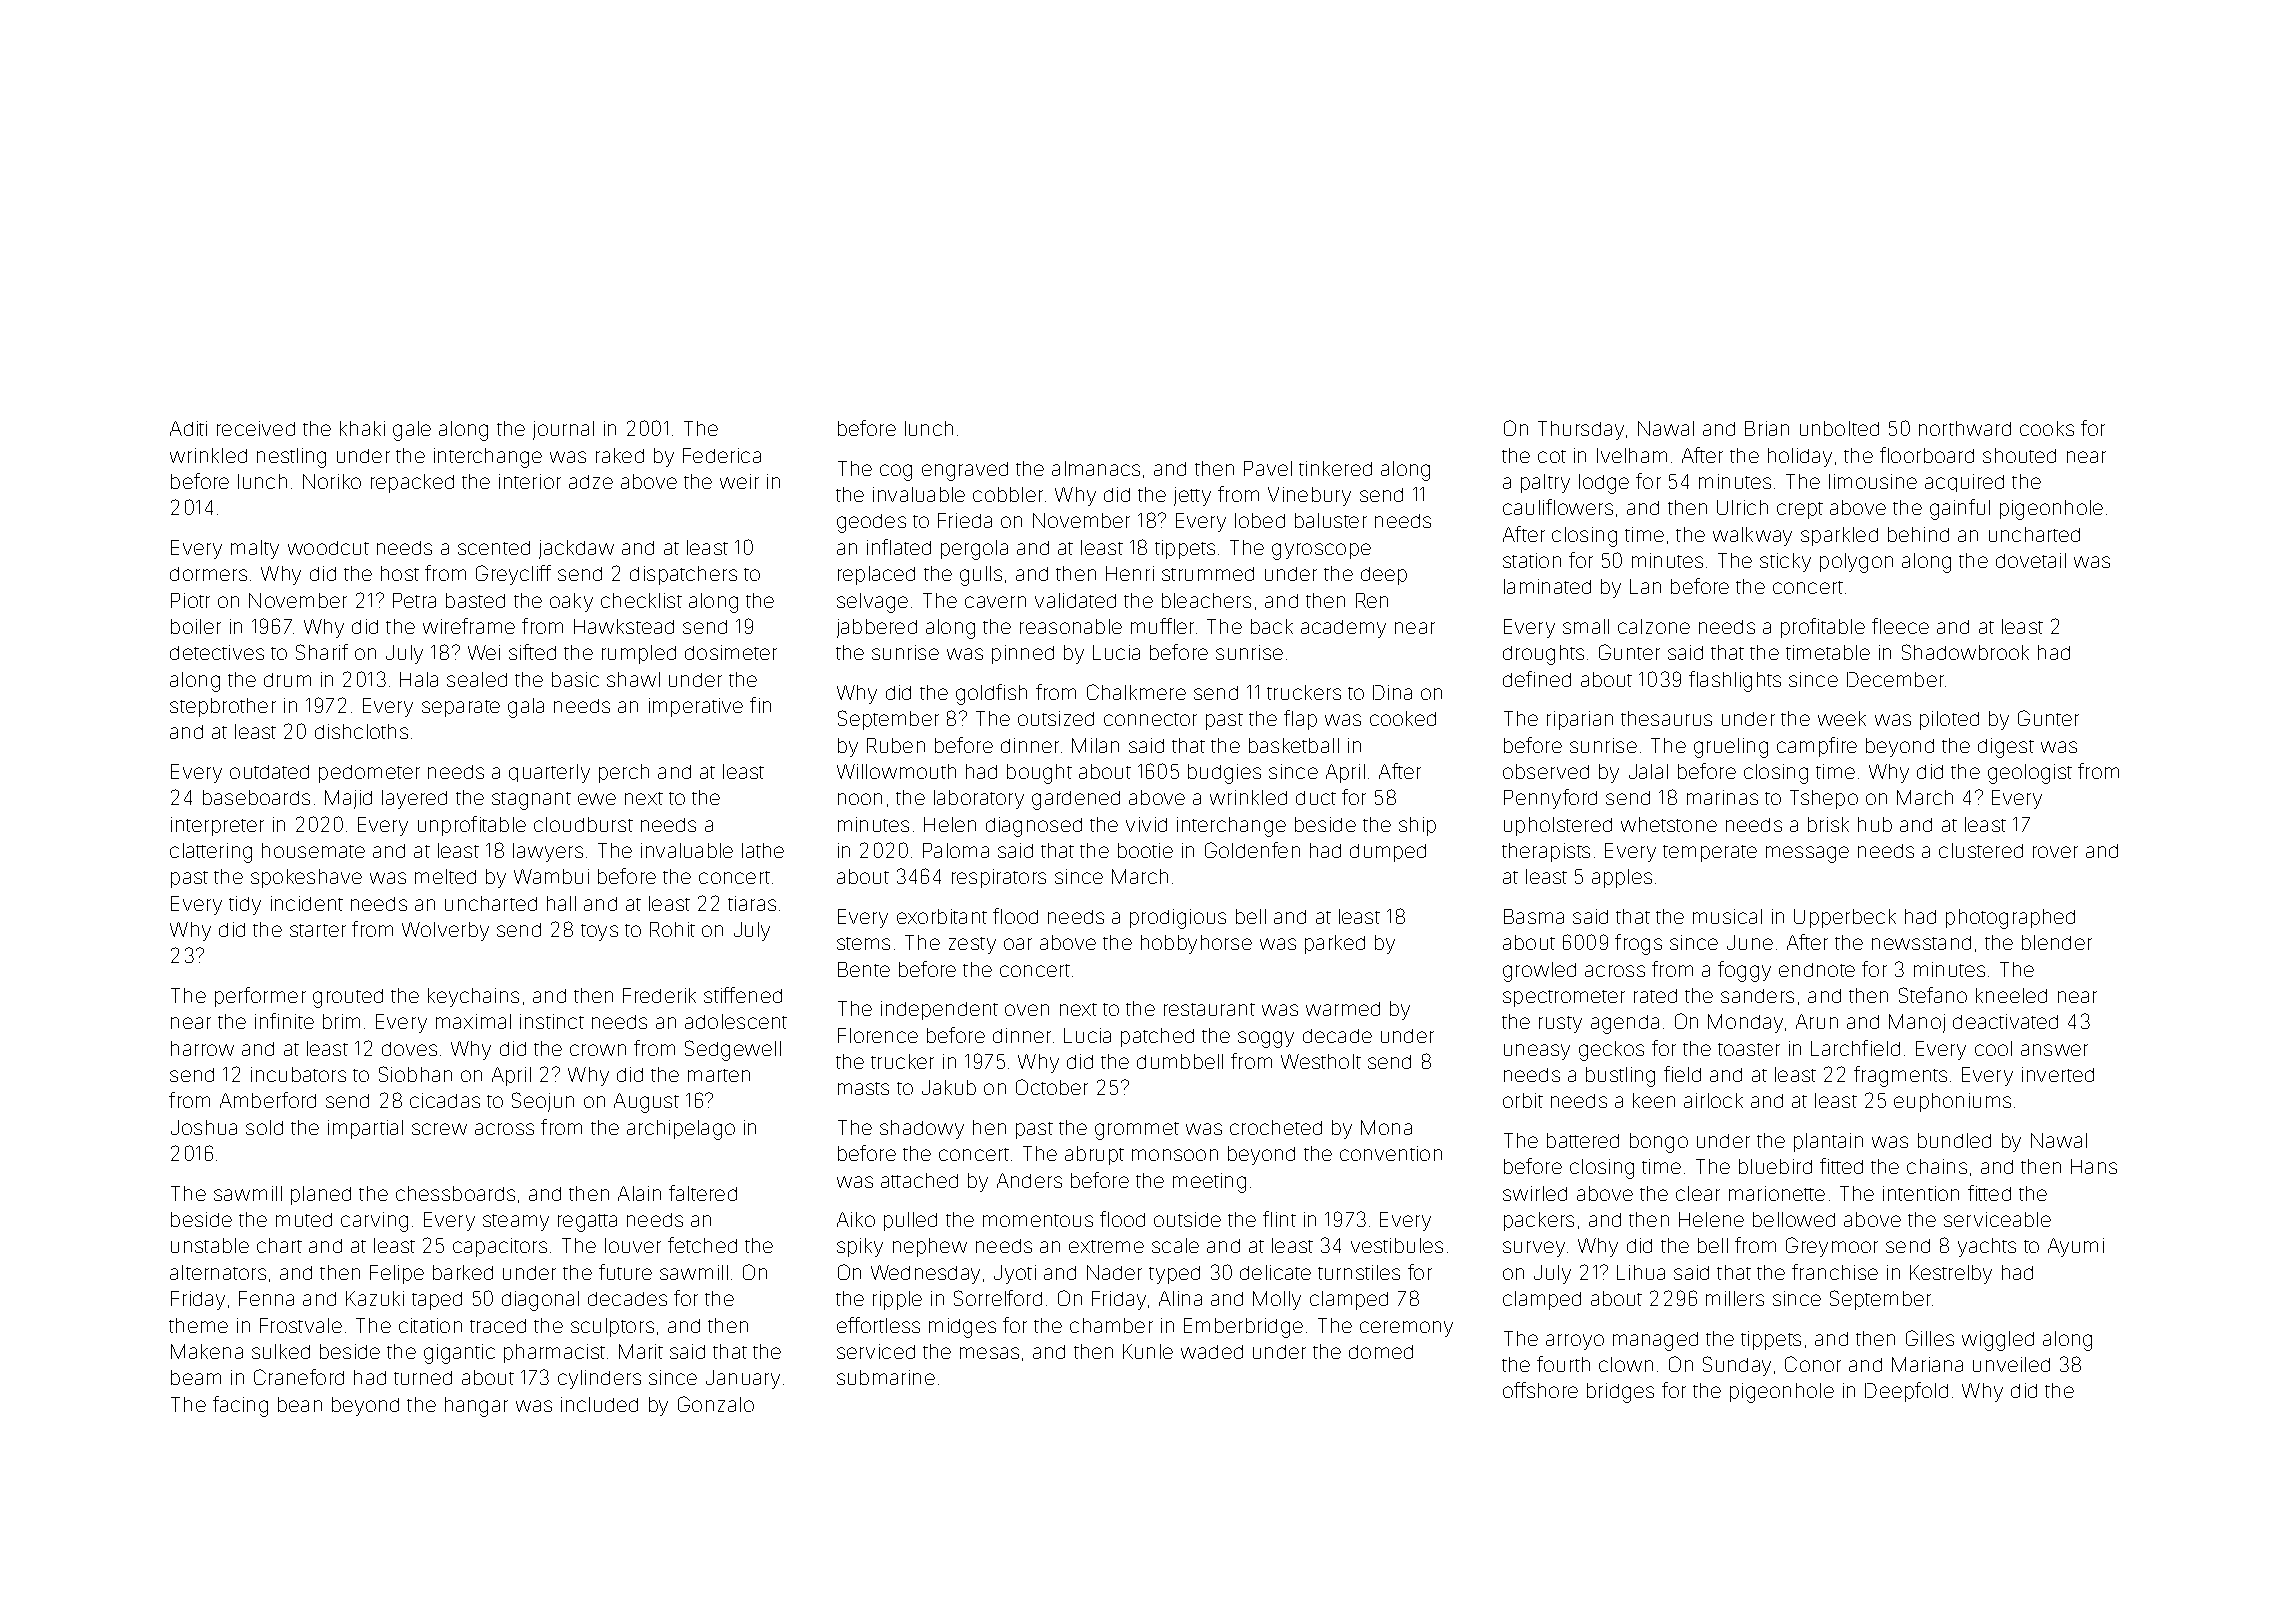 This document has height=1620, width=2292. I want to click on cooks, so click(2047, 428).
